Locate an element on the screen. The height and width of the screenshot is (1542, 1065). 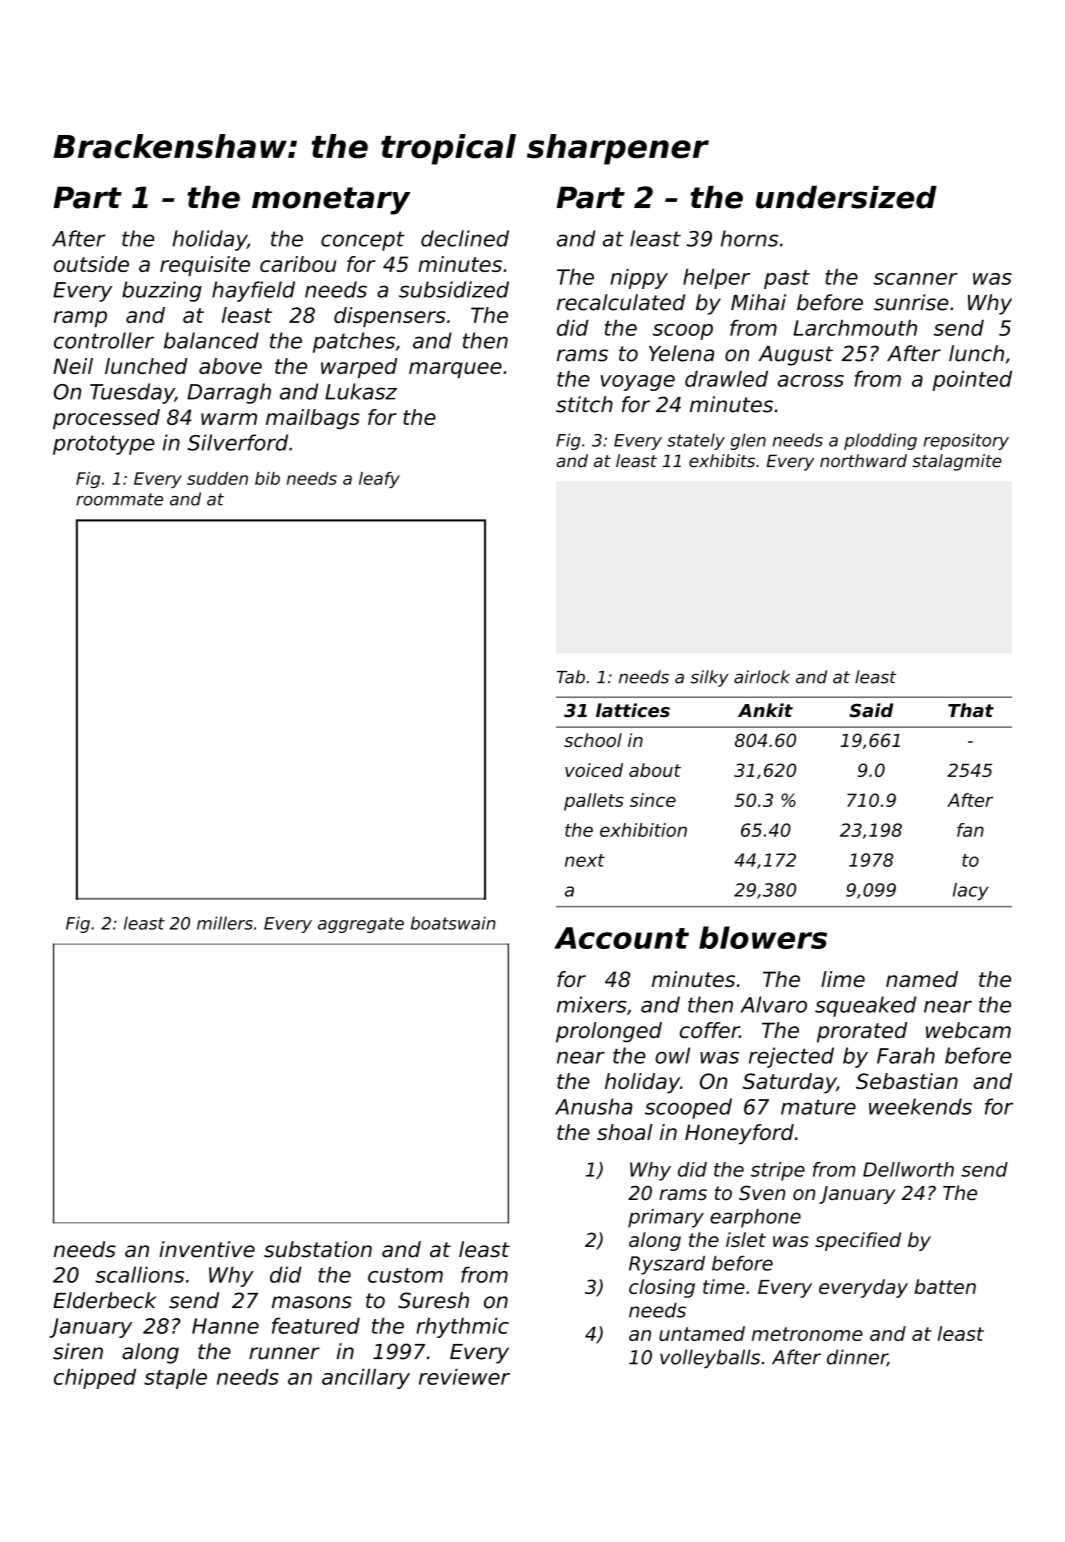
requisite is located at coordinates (205, 266).
